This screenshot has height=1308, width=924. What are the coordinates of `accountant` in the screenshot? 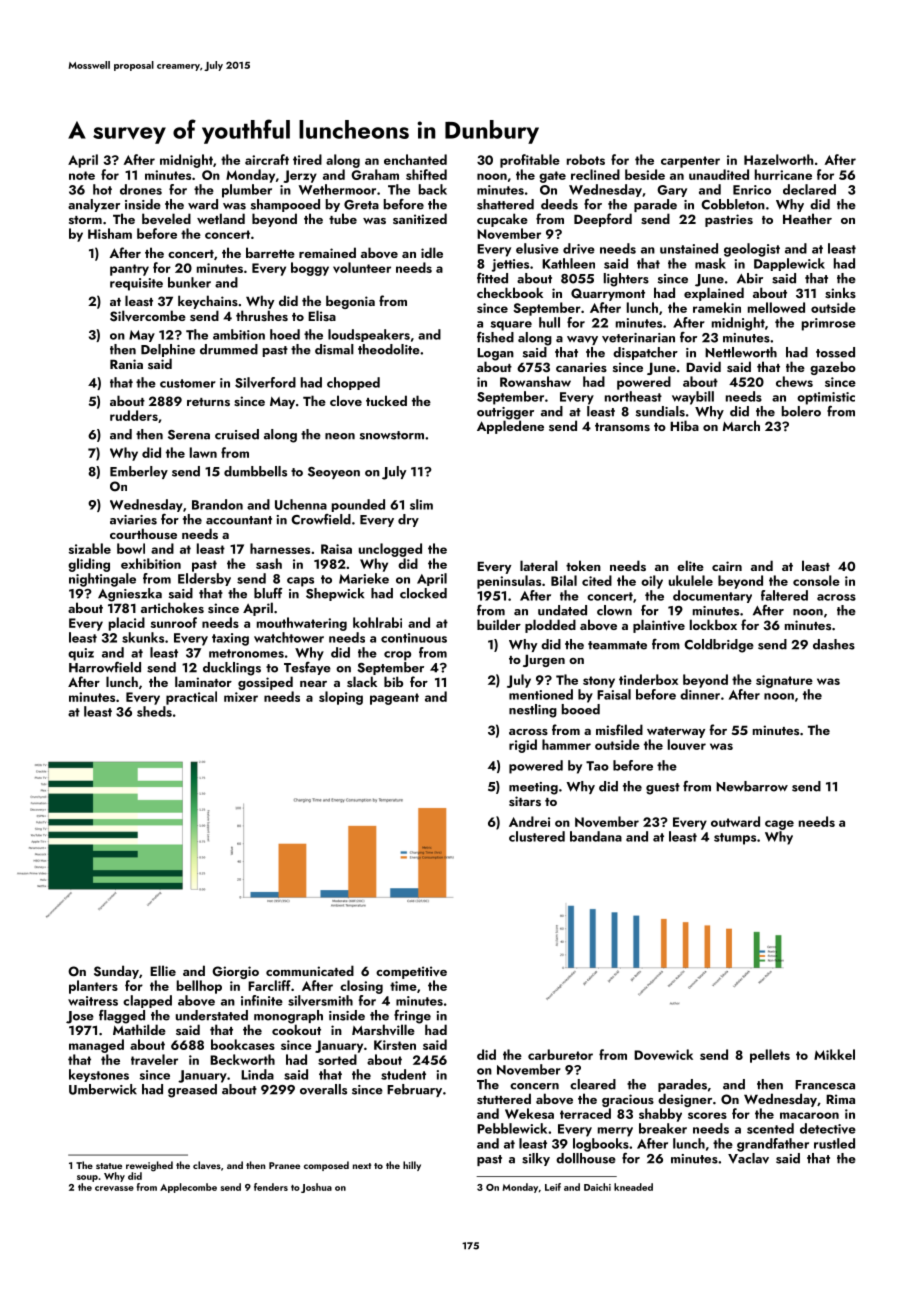 It's located at (239, 520).
